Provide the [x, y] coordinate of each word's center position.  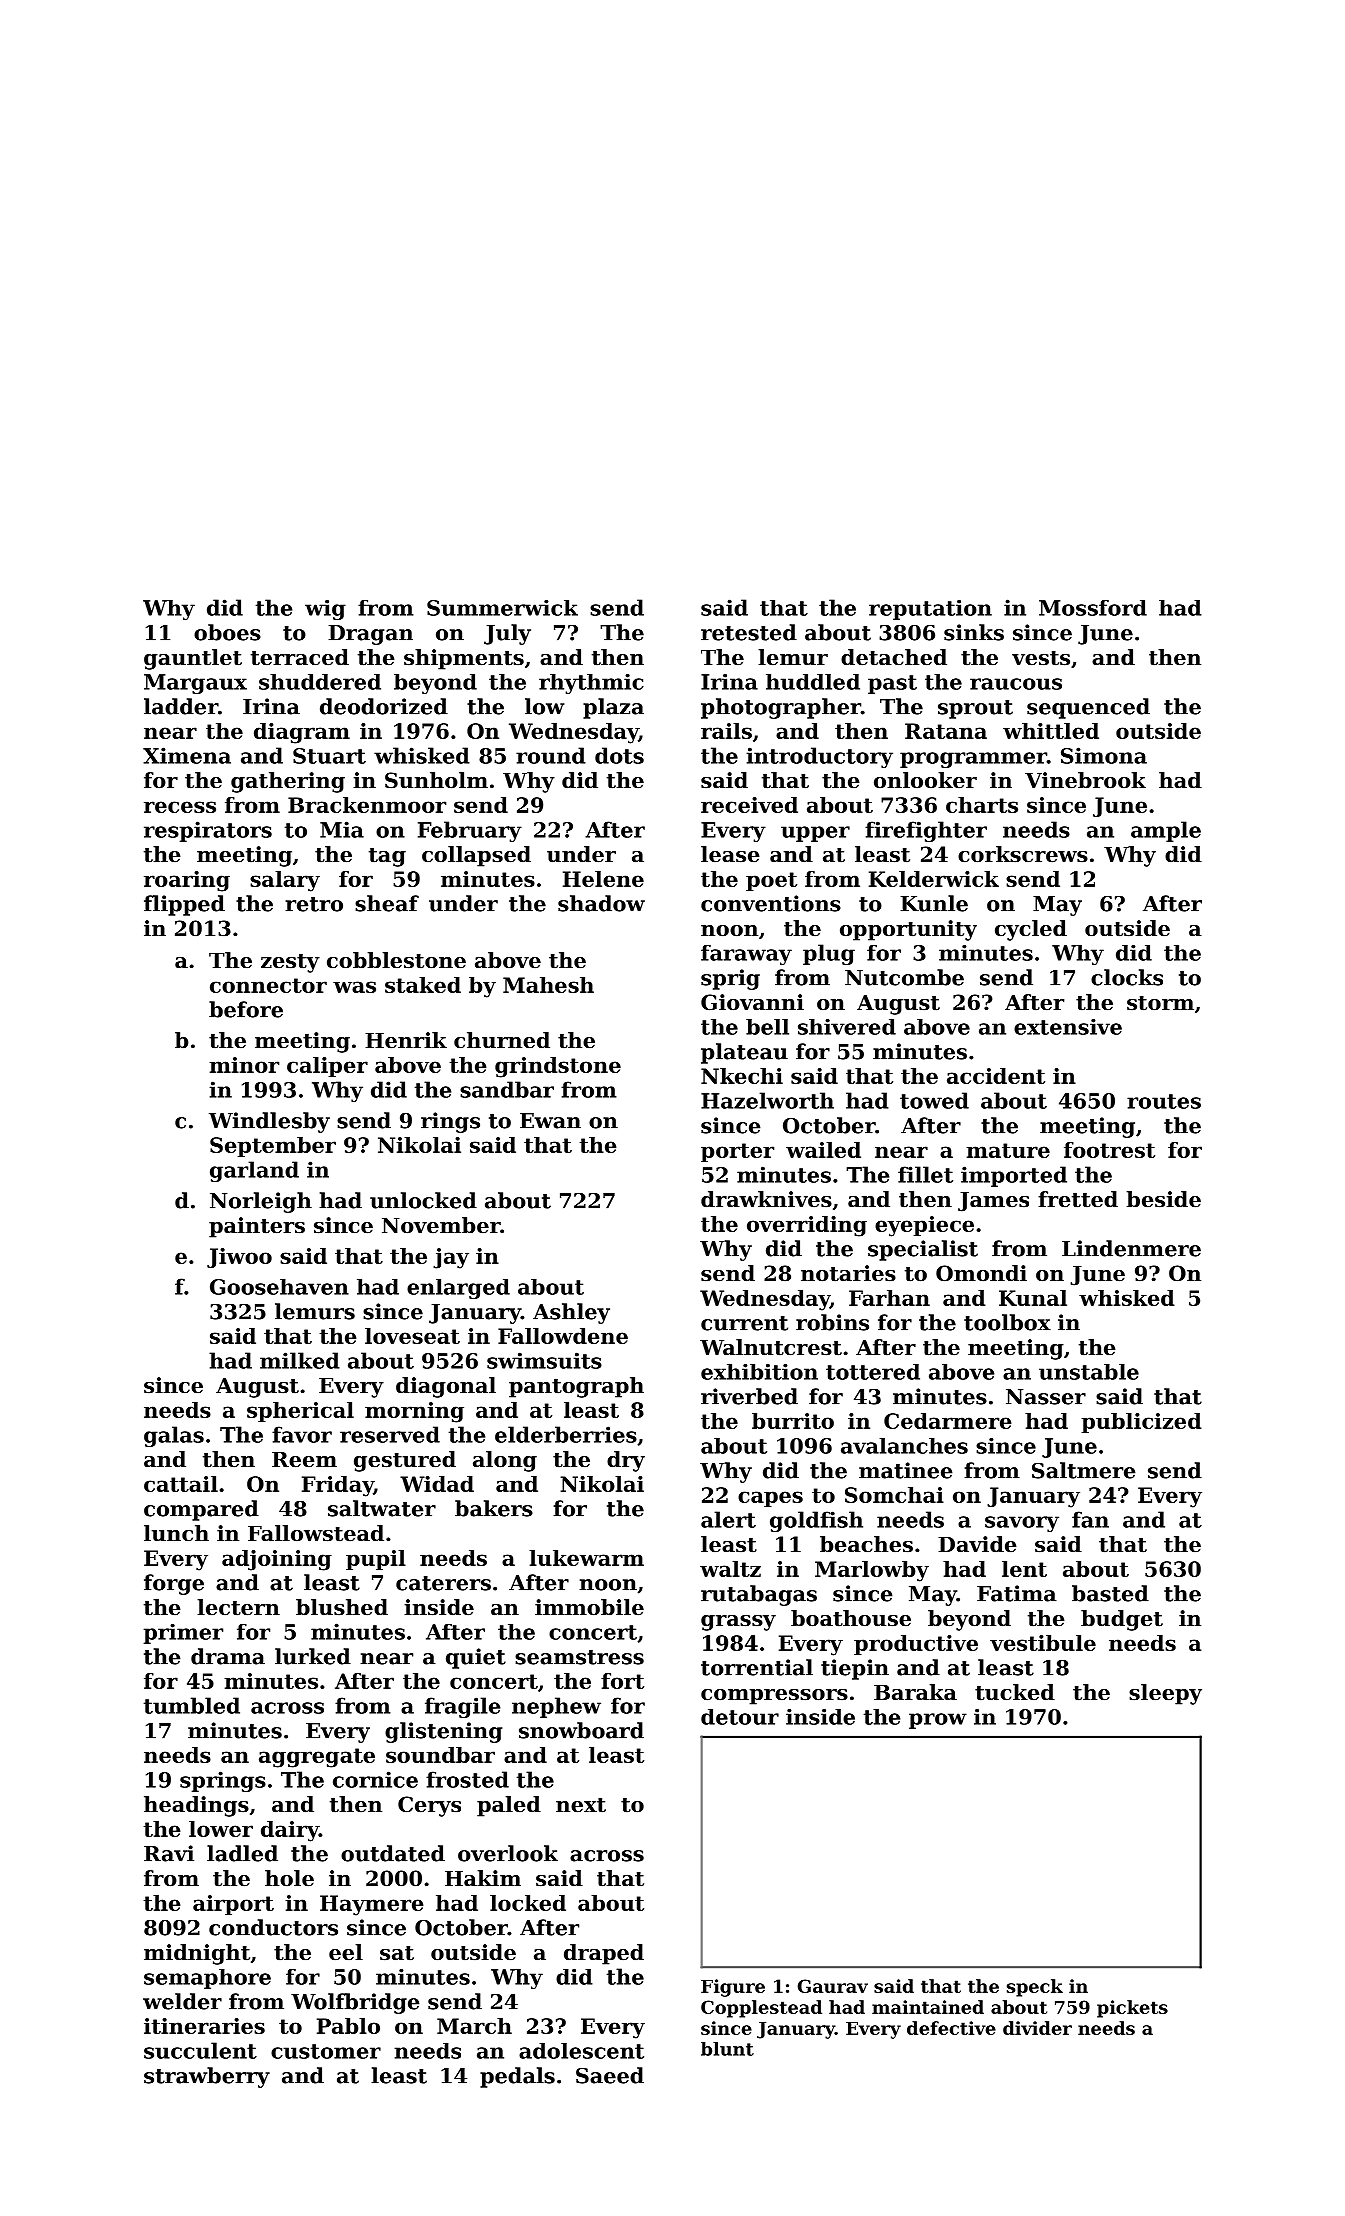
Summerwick [502, 608]
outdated [393, 1853]
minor [244, 1065]
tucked [1015, 1692]
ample [1166, 831]
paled [509, 1806]
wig [325, 610]
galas [174, 1436]
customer [326, 2051]
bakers [494, 1508]
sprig [730, 979]
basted [1110, 1593]
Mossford [1093, 608]
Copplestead [761, 2009]
